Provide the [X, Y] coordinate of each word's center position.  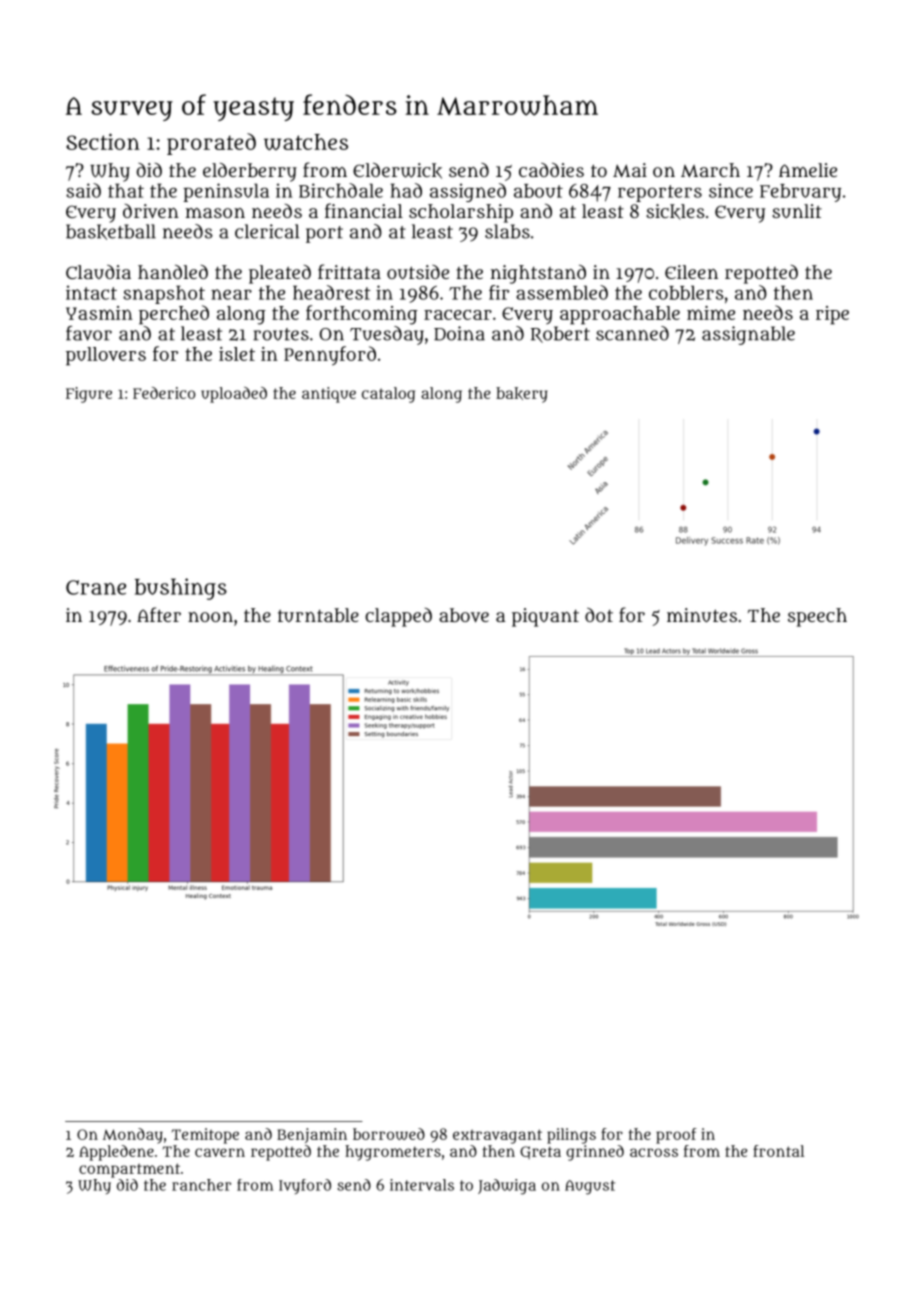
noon [210, 617]
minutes [702, 615]
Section [103, 141]
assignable [748, 335]
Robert [560, 334]
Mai [630, 170]
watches [306, 142]
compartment [129, 1170]
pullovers [106, 356]
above [464, 615]
